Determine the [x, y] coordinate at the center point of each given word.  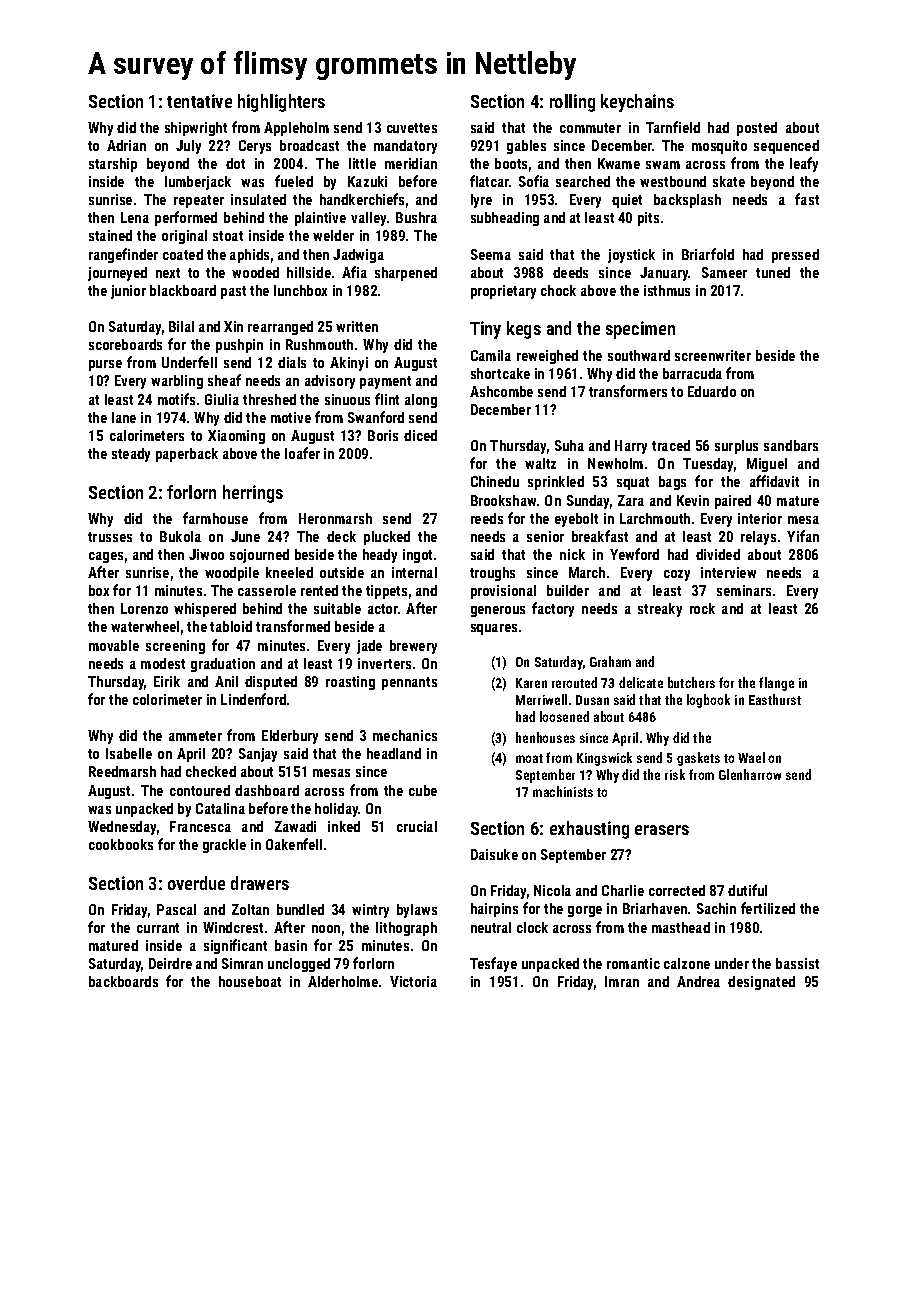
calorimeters [147, 435]
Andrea [698, 981]
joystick [631, 256]
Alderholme [343, 981]
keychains [637, 103]
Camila [491, 355]
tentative [199, 101]
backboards [123, 981]
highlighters [281, 103]
